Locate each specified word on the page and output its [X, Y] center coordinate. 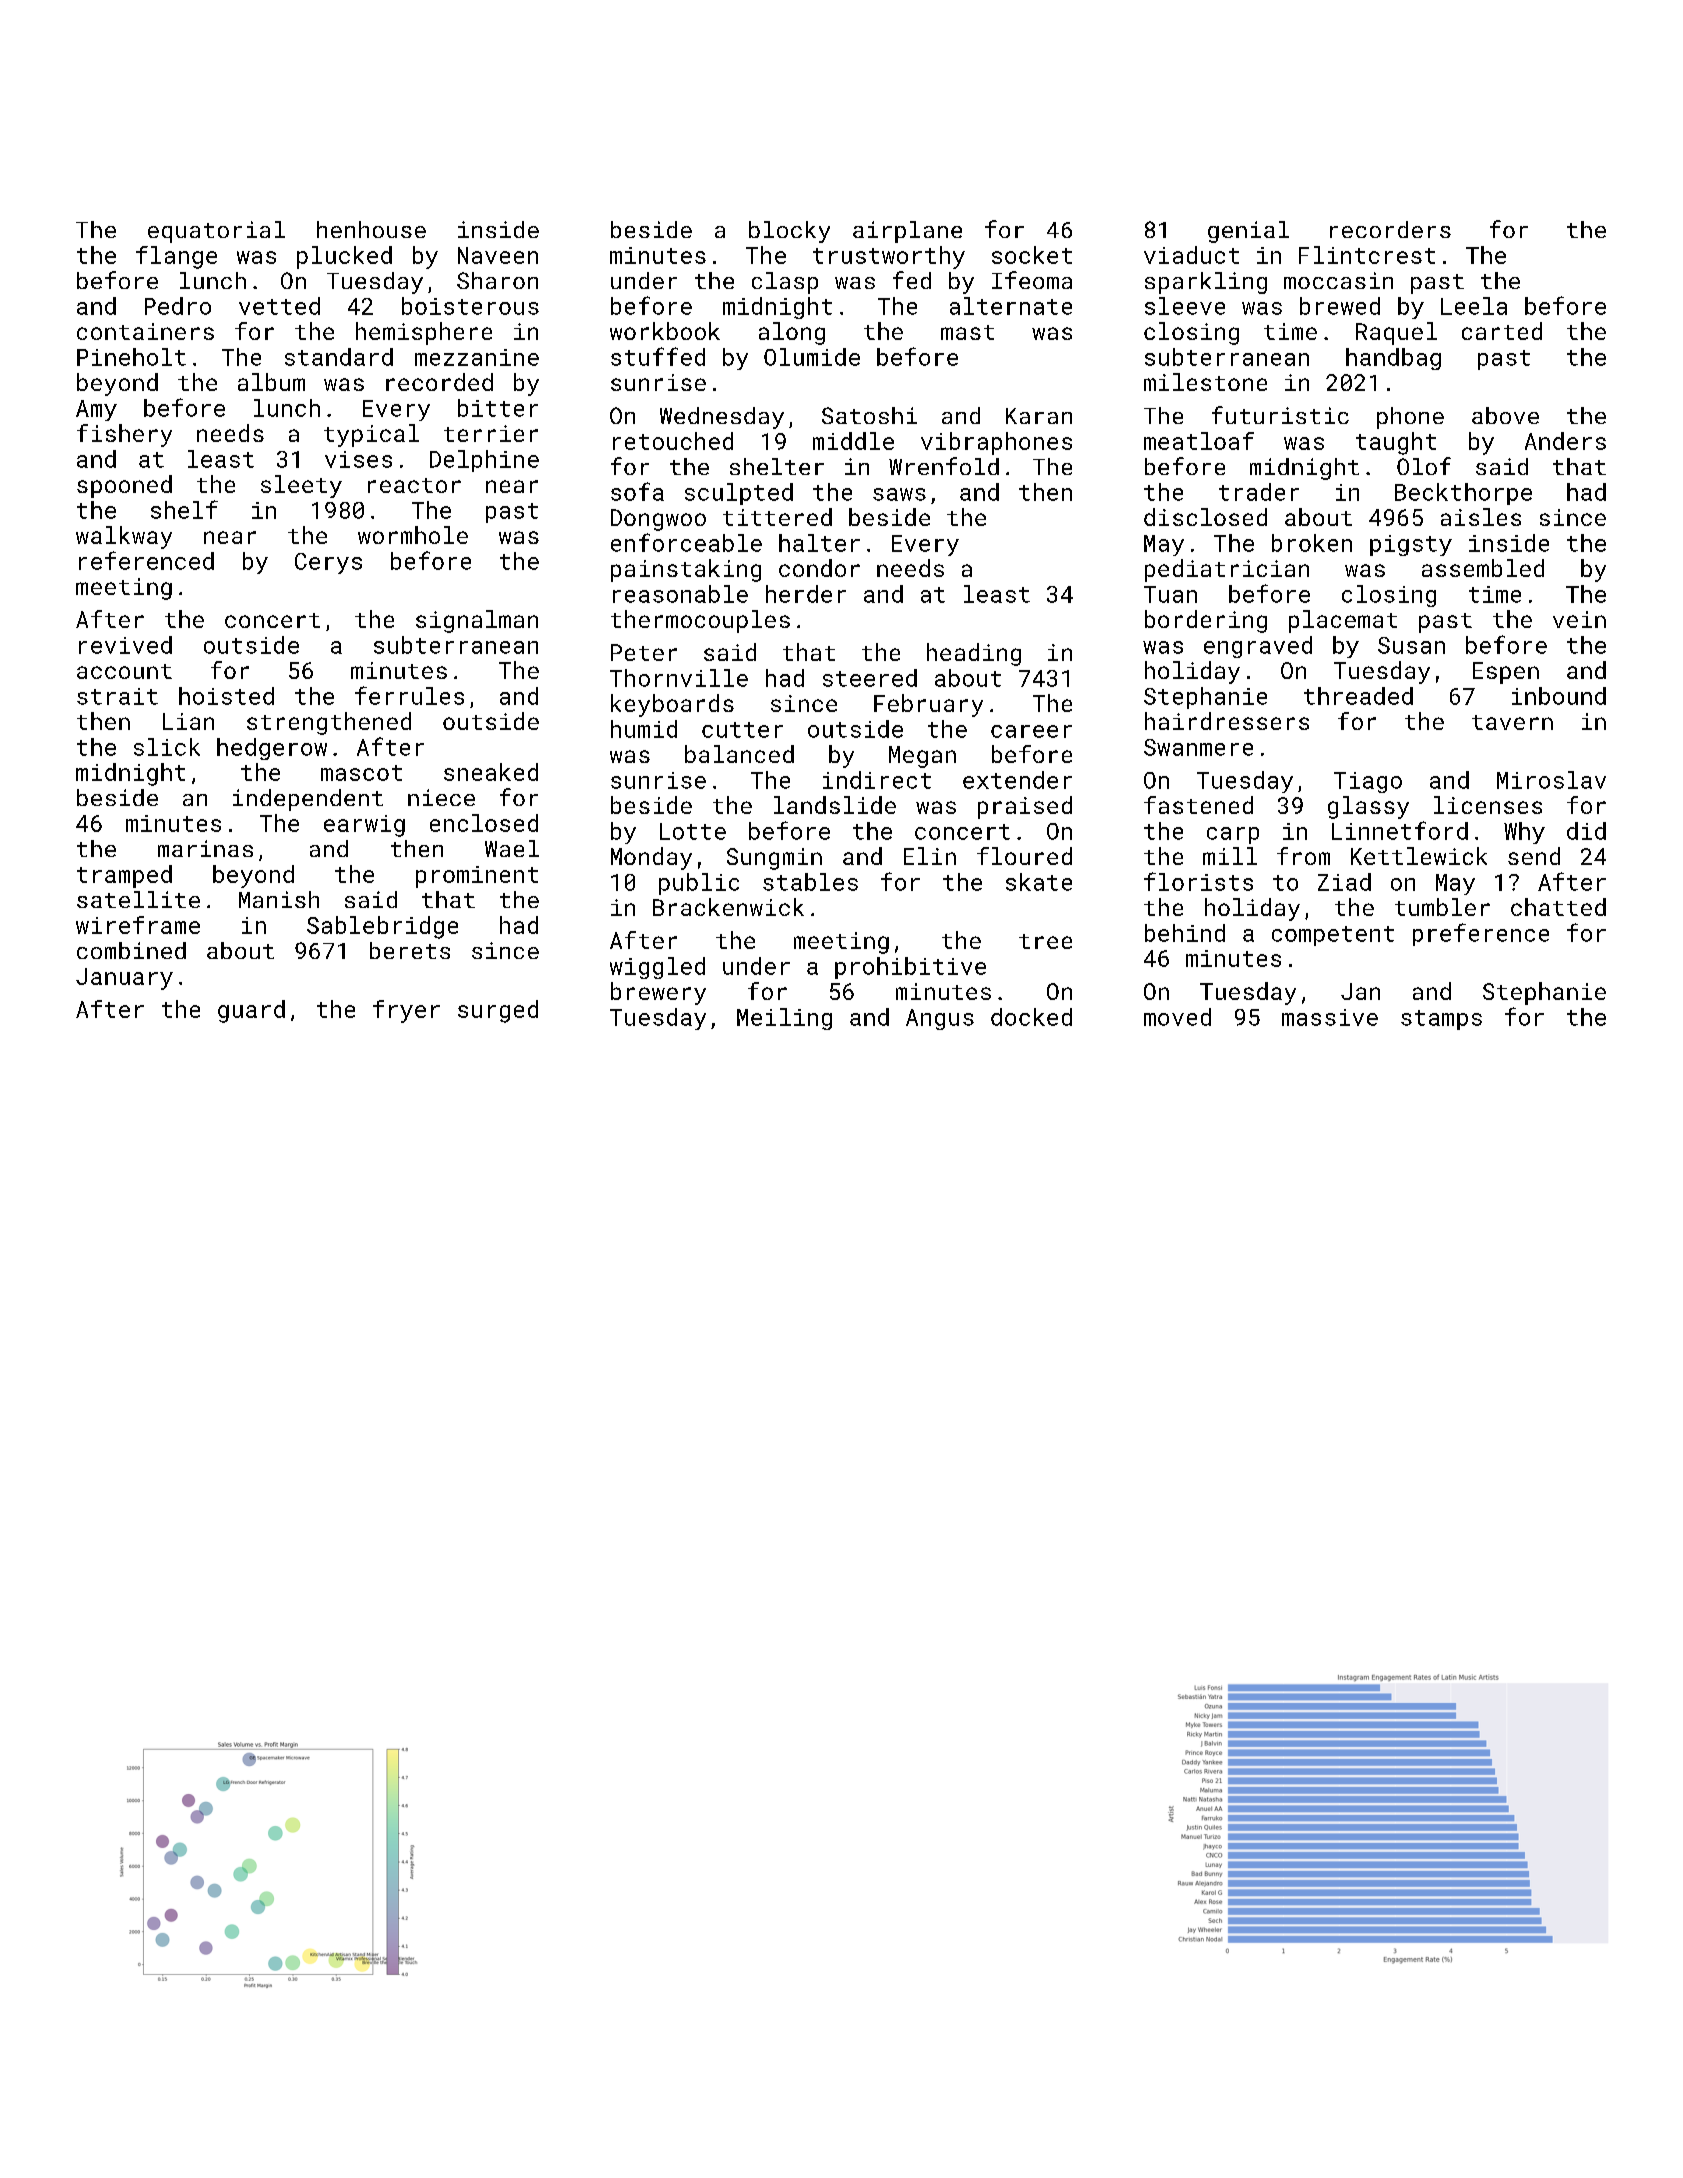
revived [125, 645]
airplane [907, 232]
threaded [1358, 696]
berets [410, 950]
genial [1248, 232]
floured [1024, 856]
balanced [739, 754]
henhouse [371, 229]
